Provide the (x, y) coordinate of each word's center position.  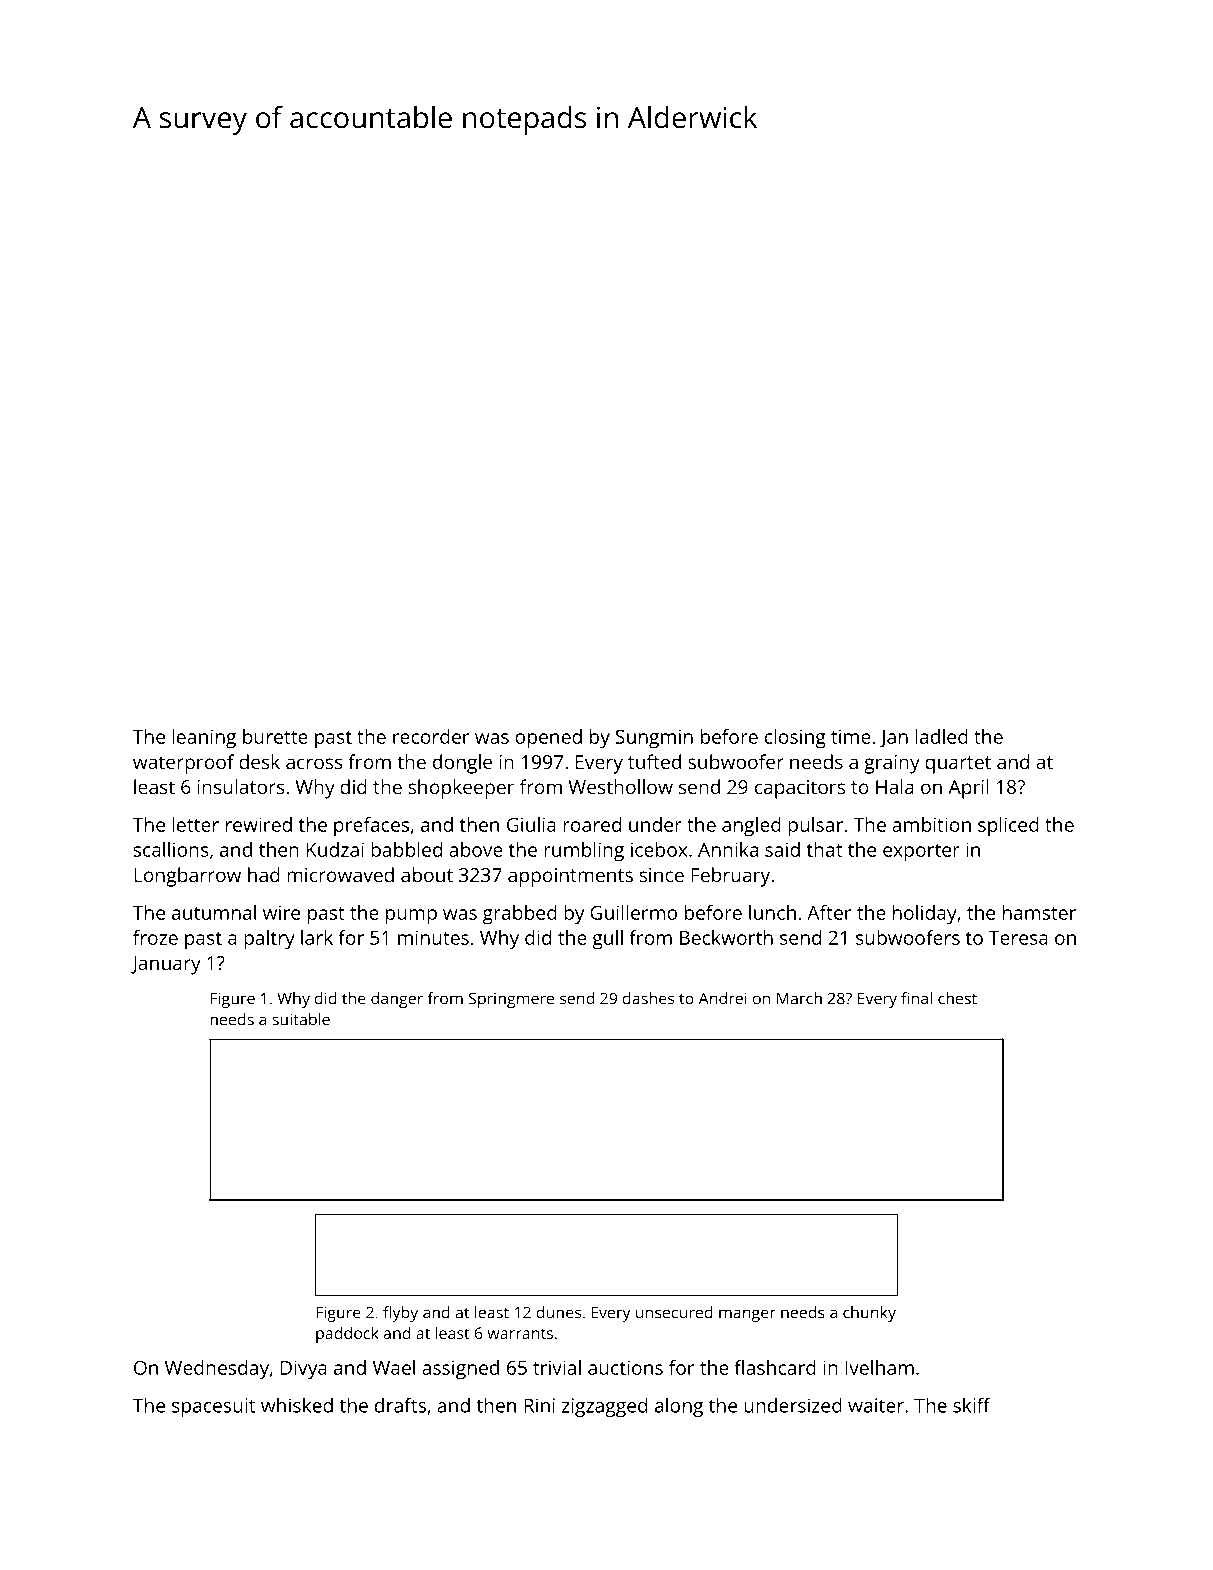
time (851, 736)
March (799, 998)
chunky (869, 1314)
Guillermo (633, 912)
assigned (460, 1370)
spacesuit (213, 1407)
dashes (648, 998)
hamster (1039, 912)
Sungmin (654, 739)
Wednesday (217, 1370)
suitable (301, 1019)
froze (155, 937)
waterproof (183, 764)
